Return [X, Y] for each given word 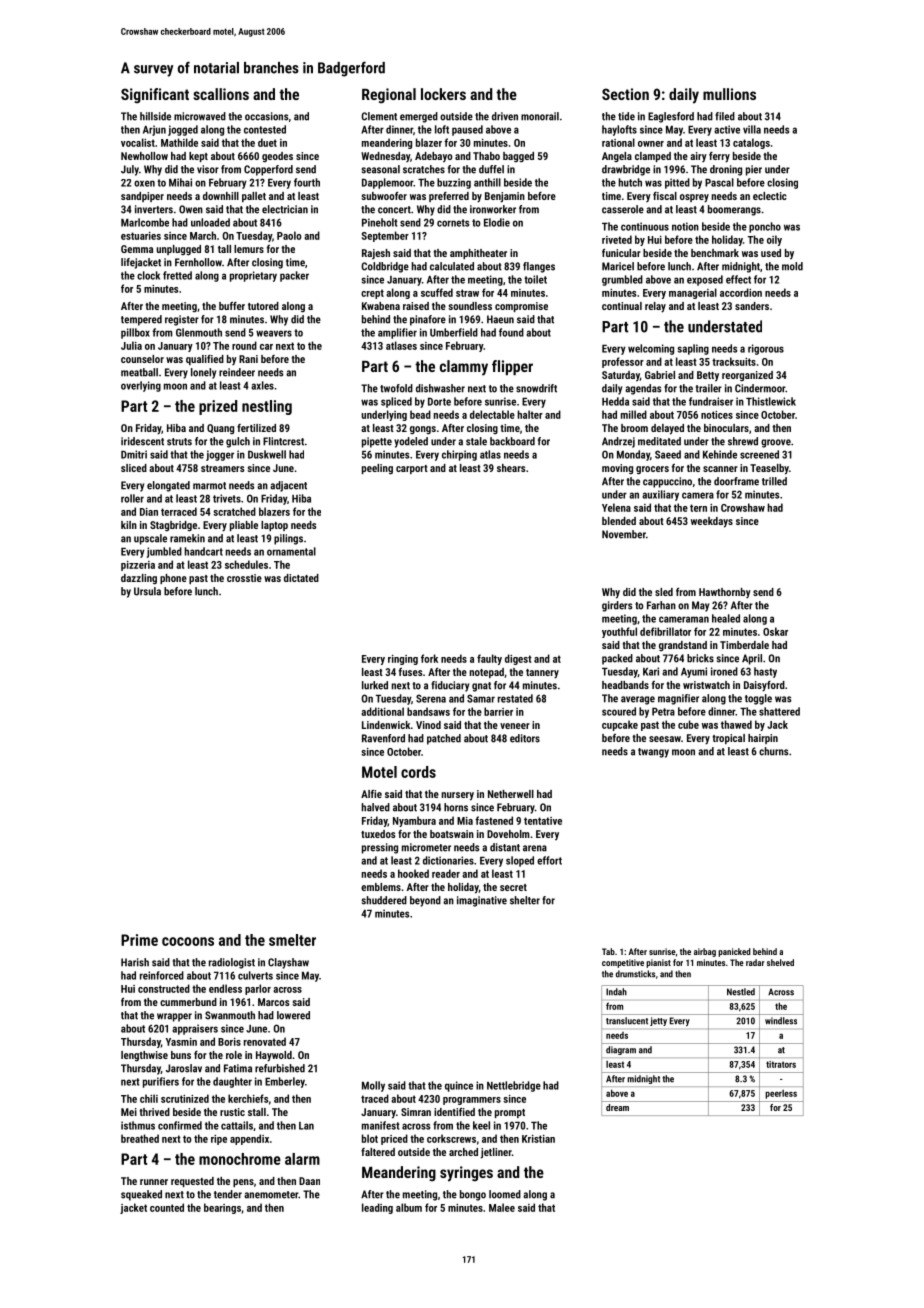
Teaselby [769, 469]
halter [530, 414]
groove [776, 443]
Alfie [371, 794]
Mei [129, 1112]
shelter [525, 900]
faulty [489, 659]
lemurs [249, 249]
